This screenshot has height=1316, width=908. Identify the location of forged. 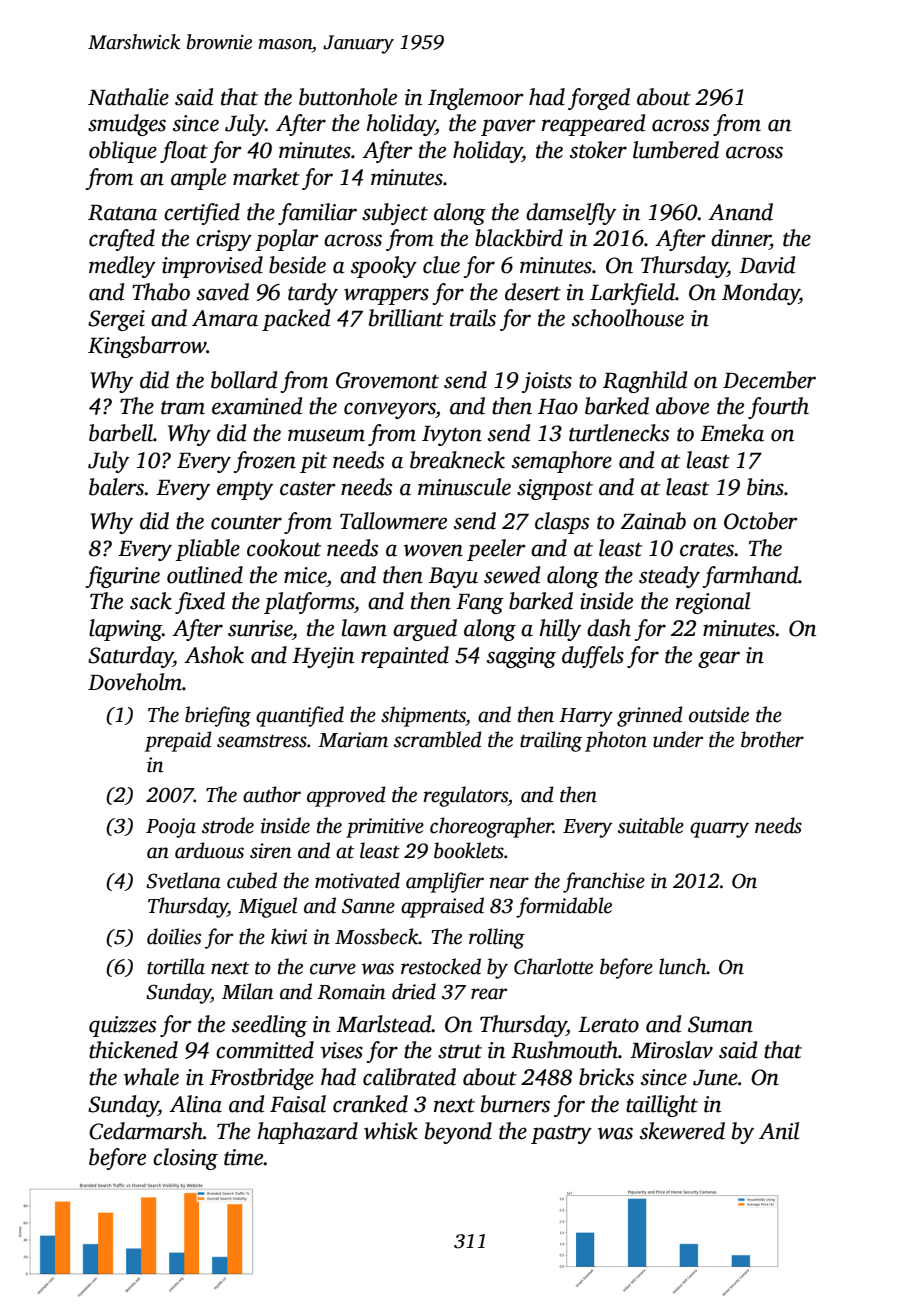
(599, 99).
